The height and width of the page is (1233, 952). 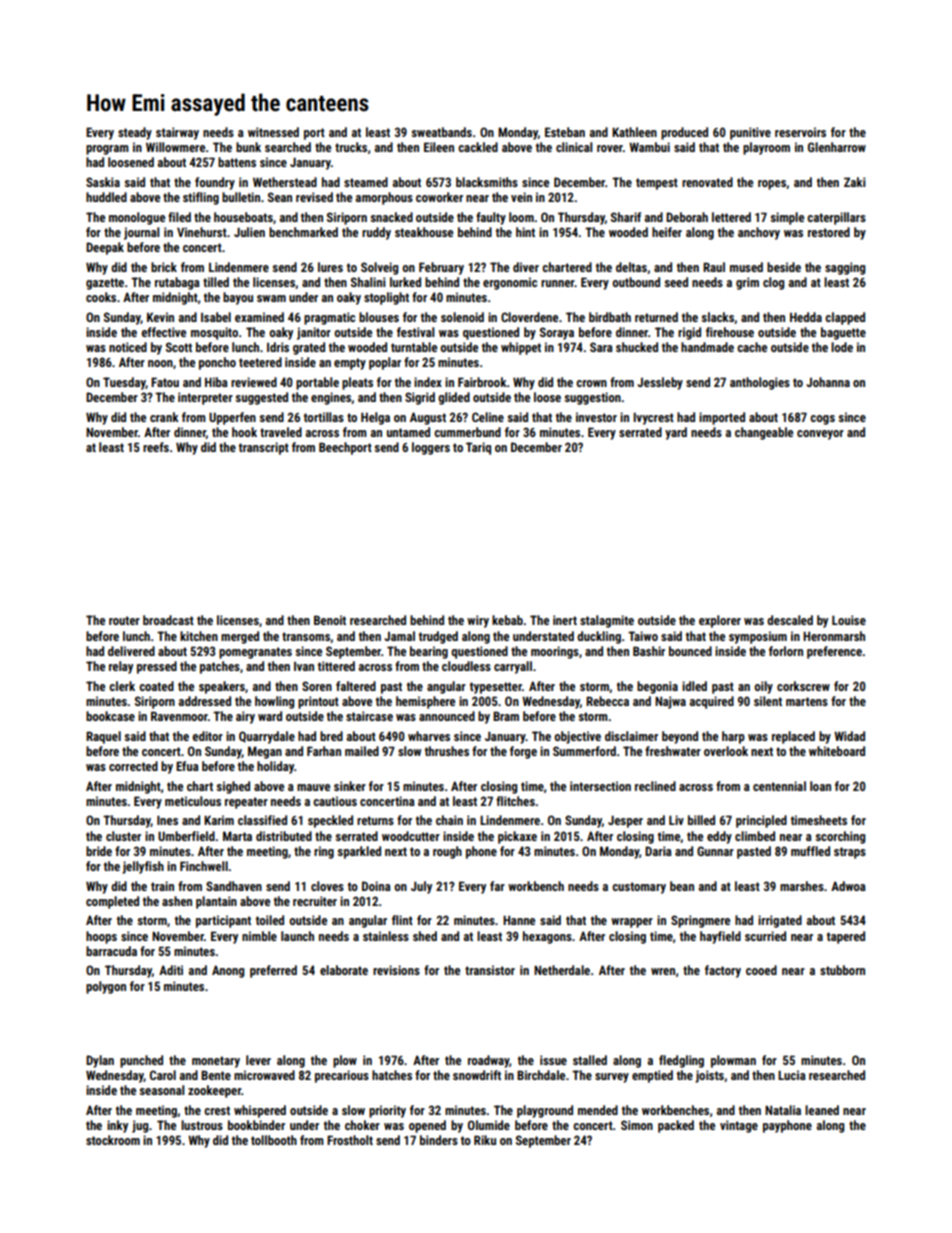 What do you see at coordinates (261, 398) in the page?
I see `suggested` at bounding box center [261, 398].
